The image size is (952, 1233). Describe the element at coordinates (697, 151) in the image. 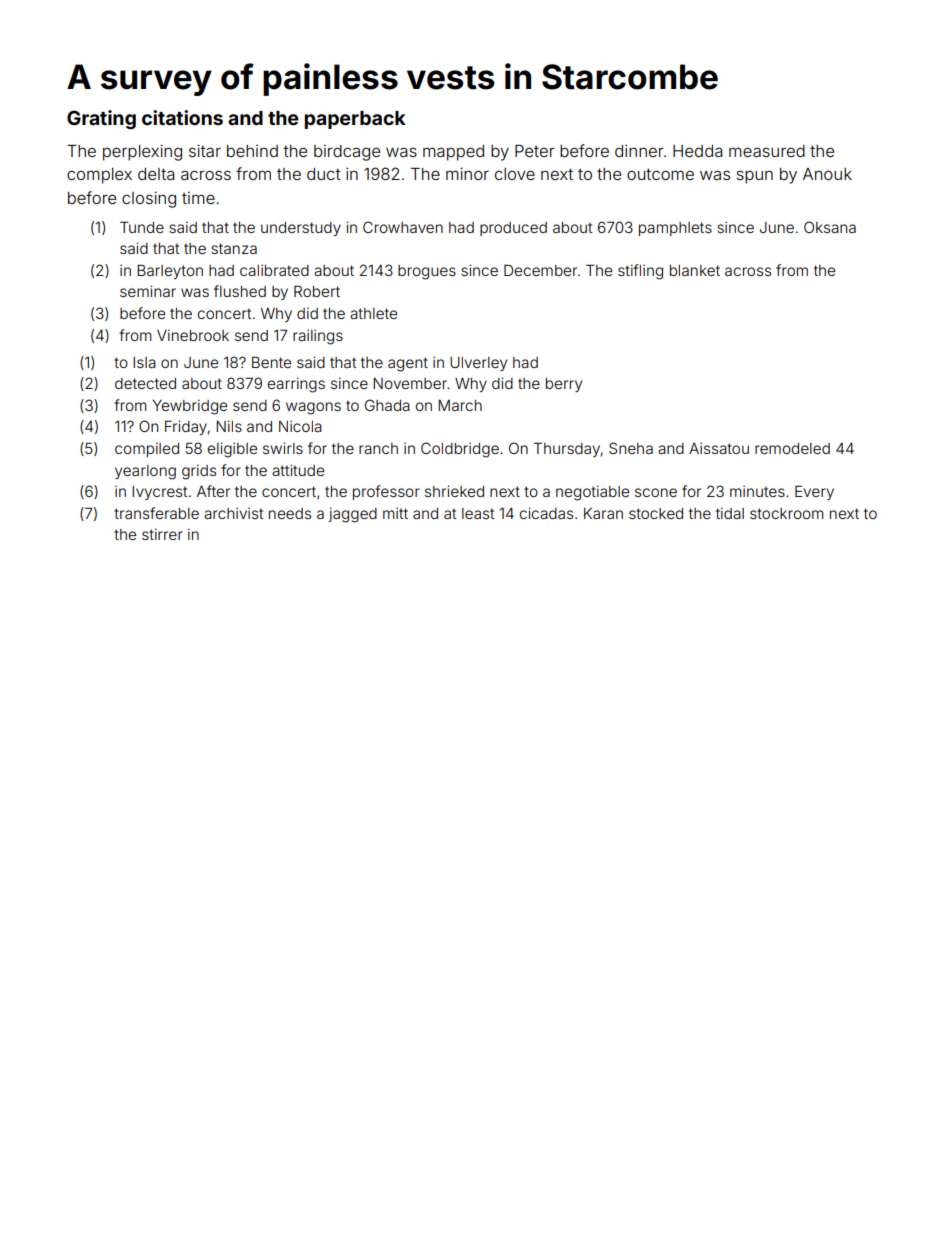

I see `Hedda` at that location.
